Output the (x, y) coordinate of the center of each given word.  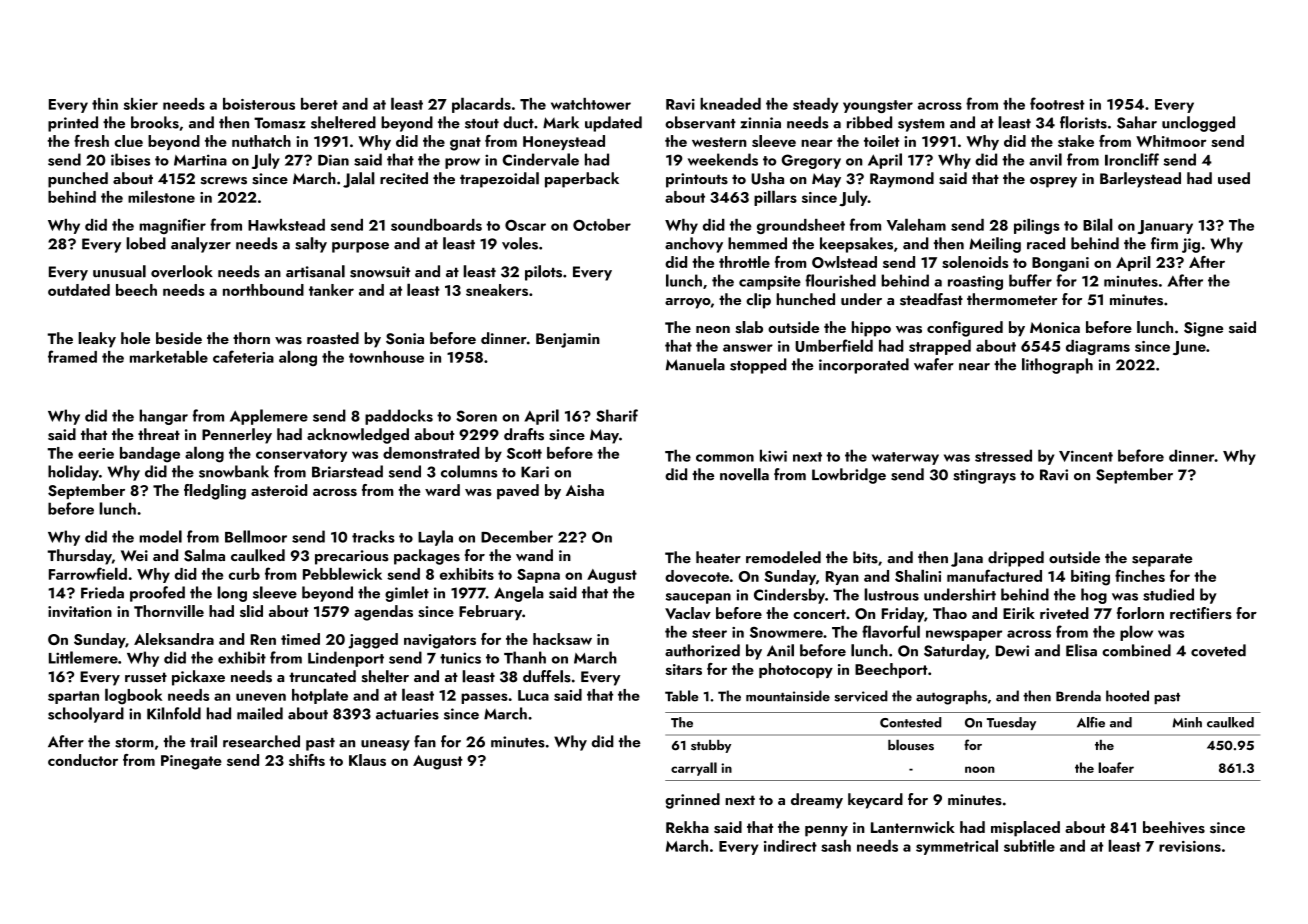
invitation (80, 612)
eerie (96, 453)
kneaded (730, 104)
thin (105, 104)
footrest (1057, 103)
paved (518, 491)
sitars (683, 669)
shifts (307, 760)
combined (1136, 650)
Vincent (1086, 456)
